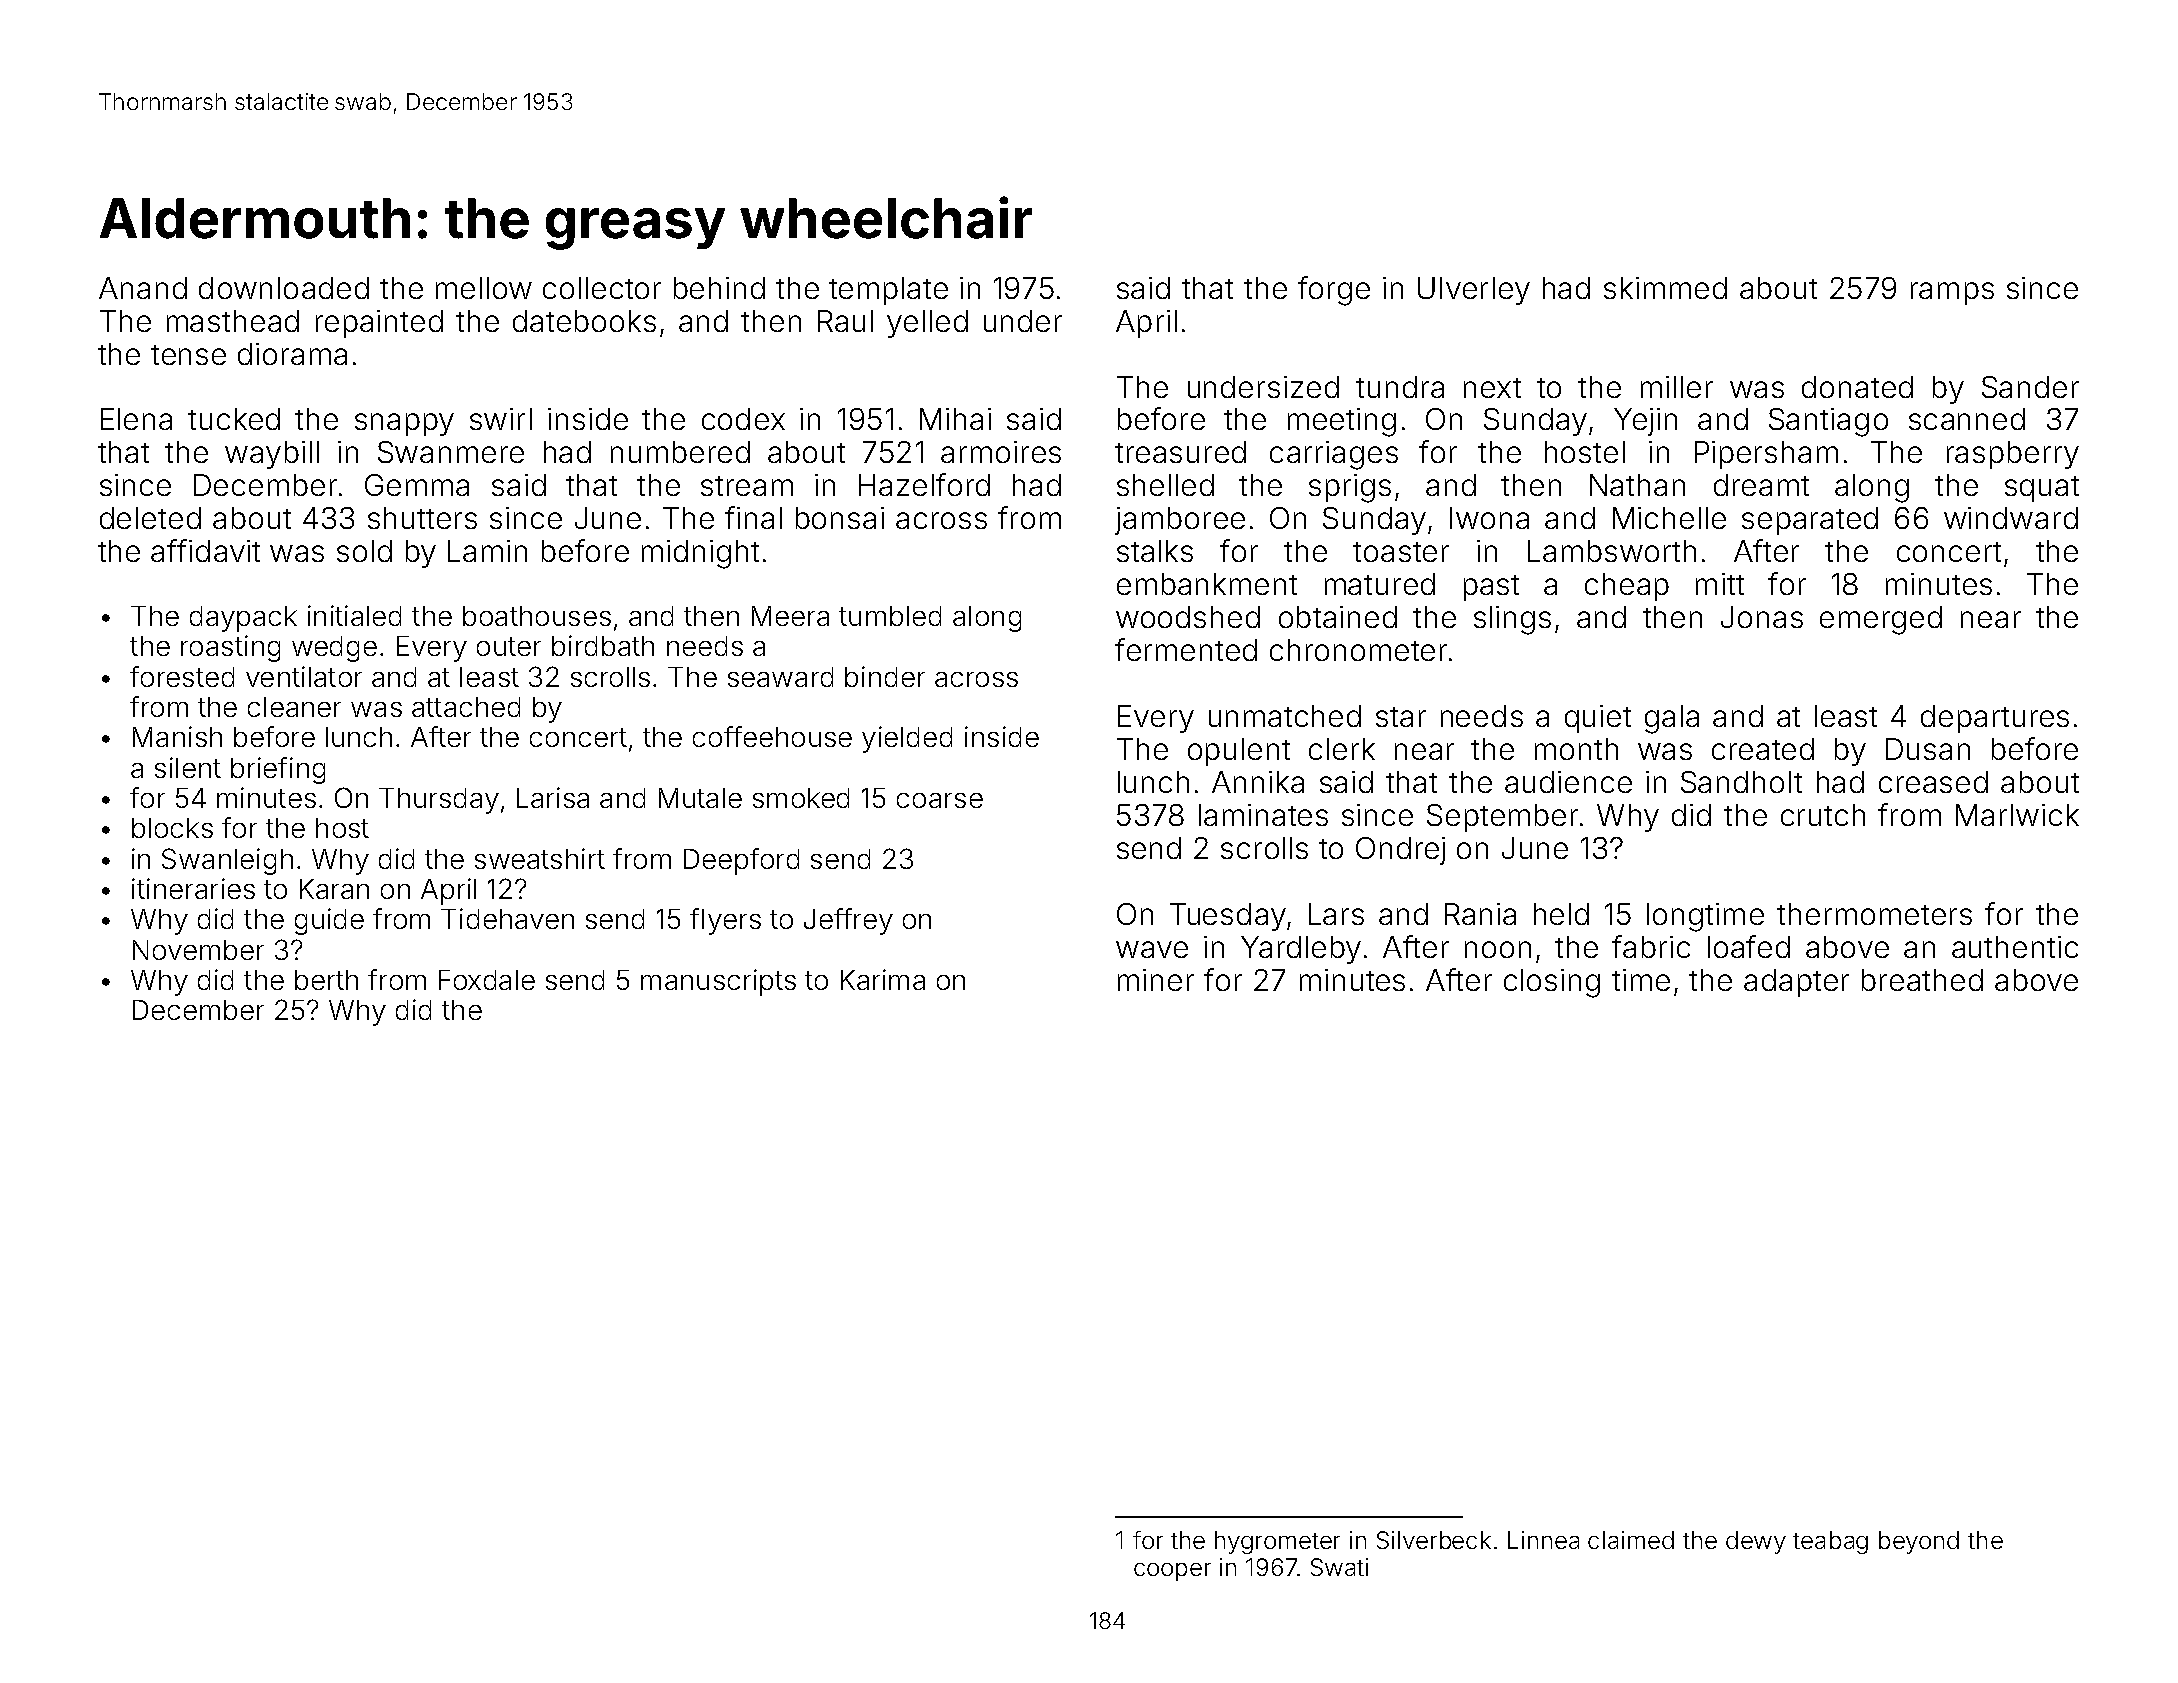 Image resolution: width=2178 pixels, height=1683 pixels. I want to click on ramps, so click(1952, 293).
